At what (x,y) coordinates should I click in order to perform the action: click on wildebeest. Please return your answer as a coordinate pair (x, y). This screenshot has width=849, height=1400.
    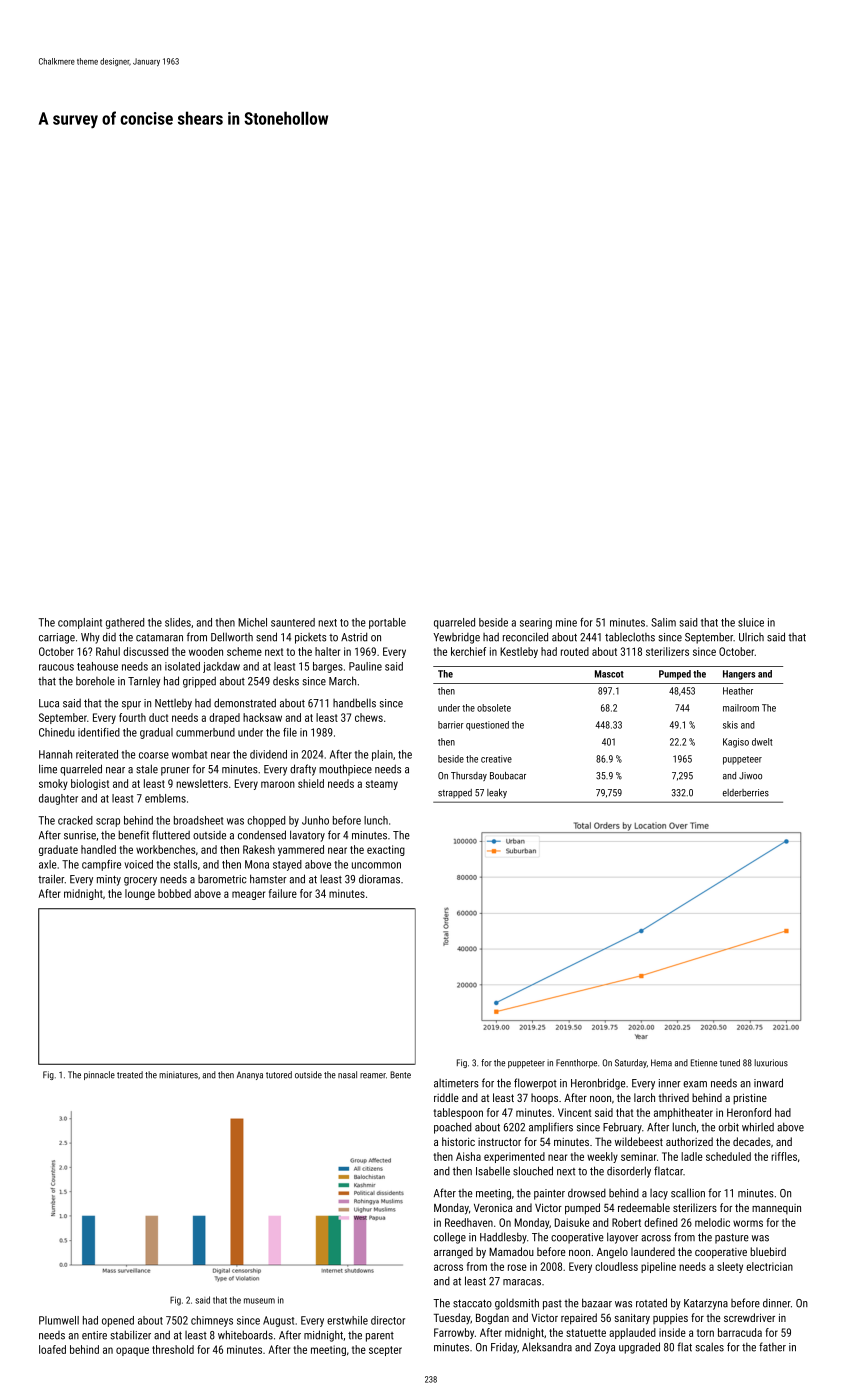
    Looking at the image, I should click on (639, 1141).
